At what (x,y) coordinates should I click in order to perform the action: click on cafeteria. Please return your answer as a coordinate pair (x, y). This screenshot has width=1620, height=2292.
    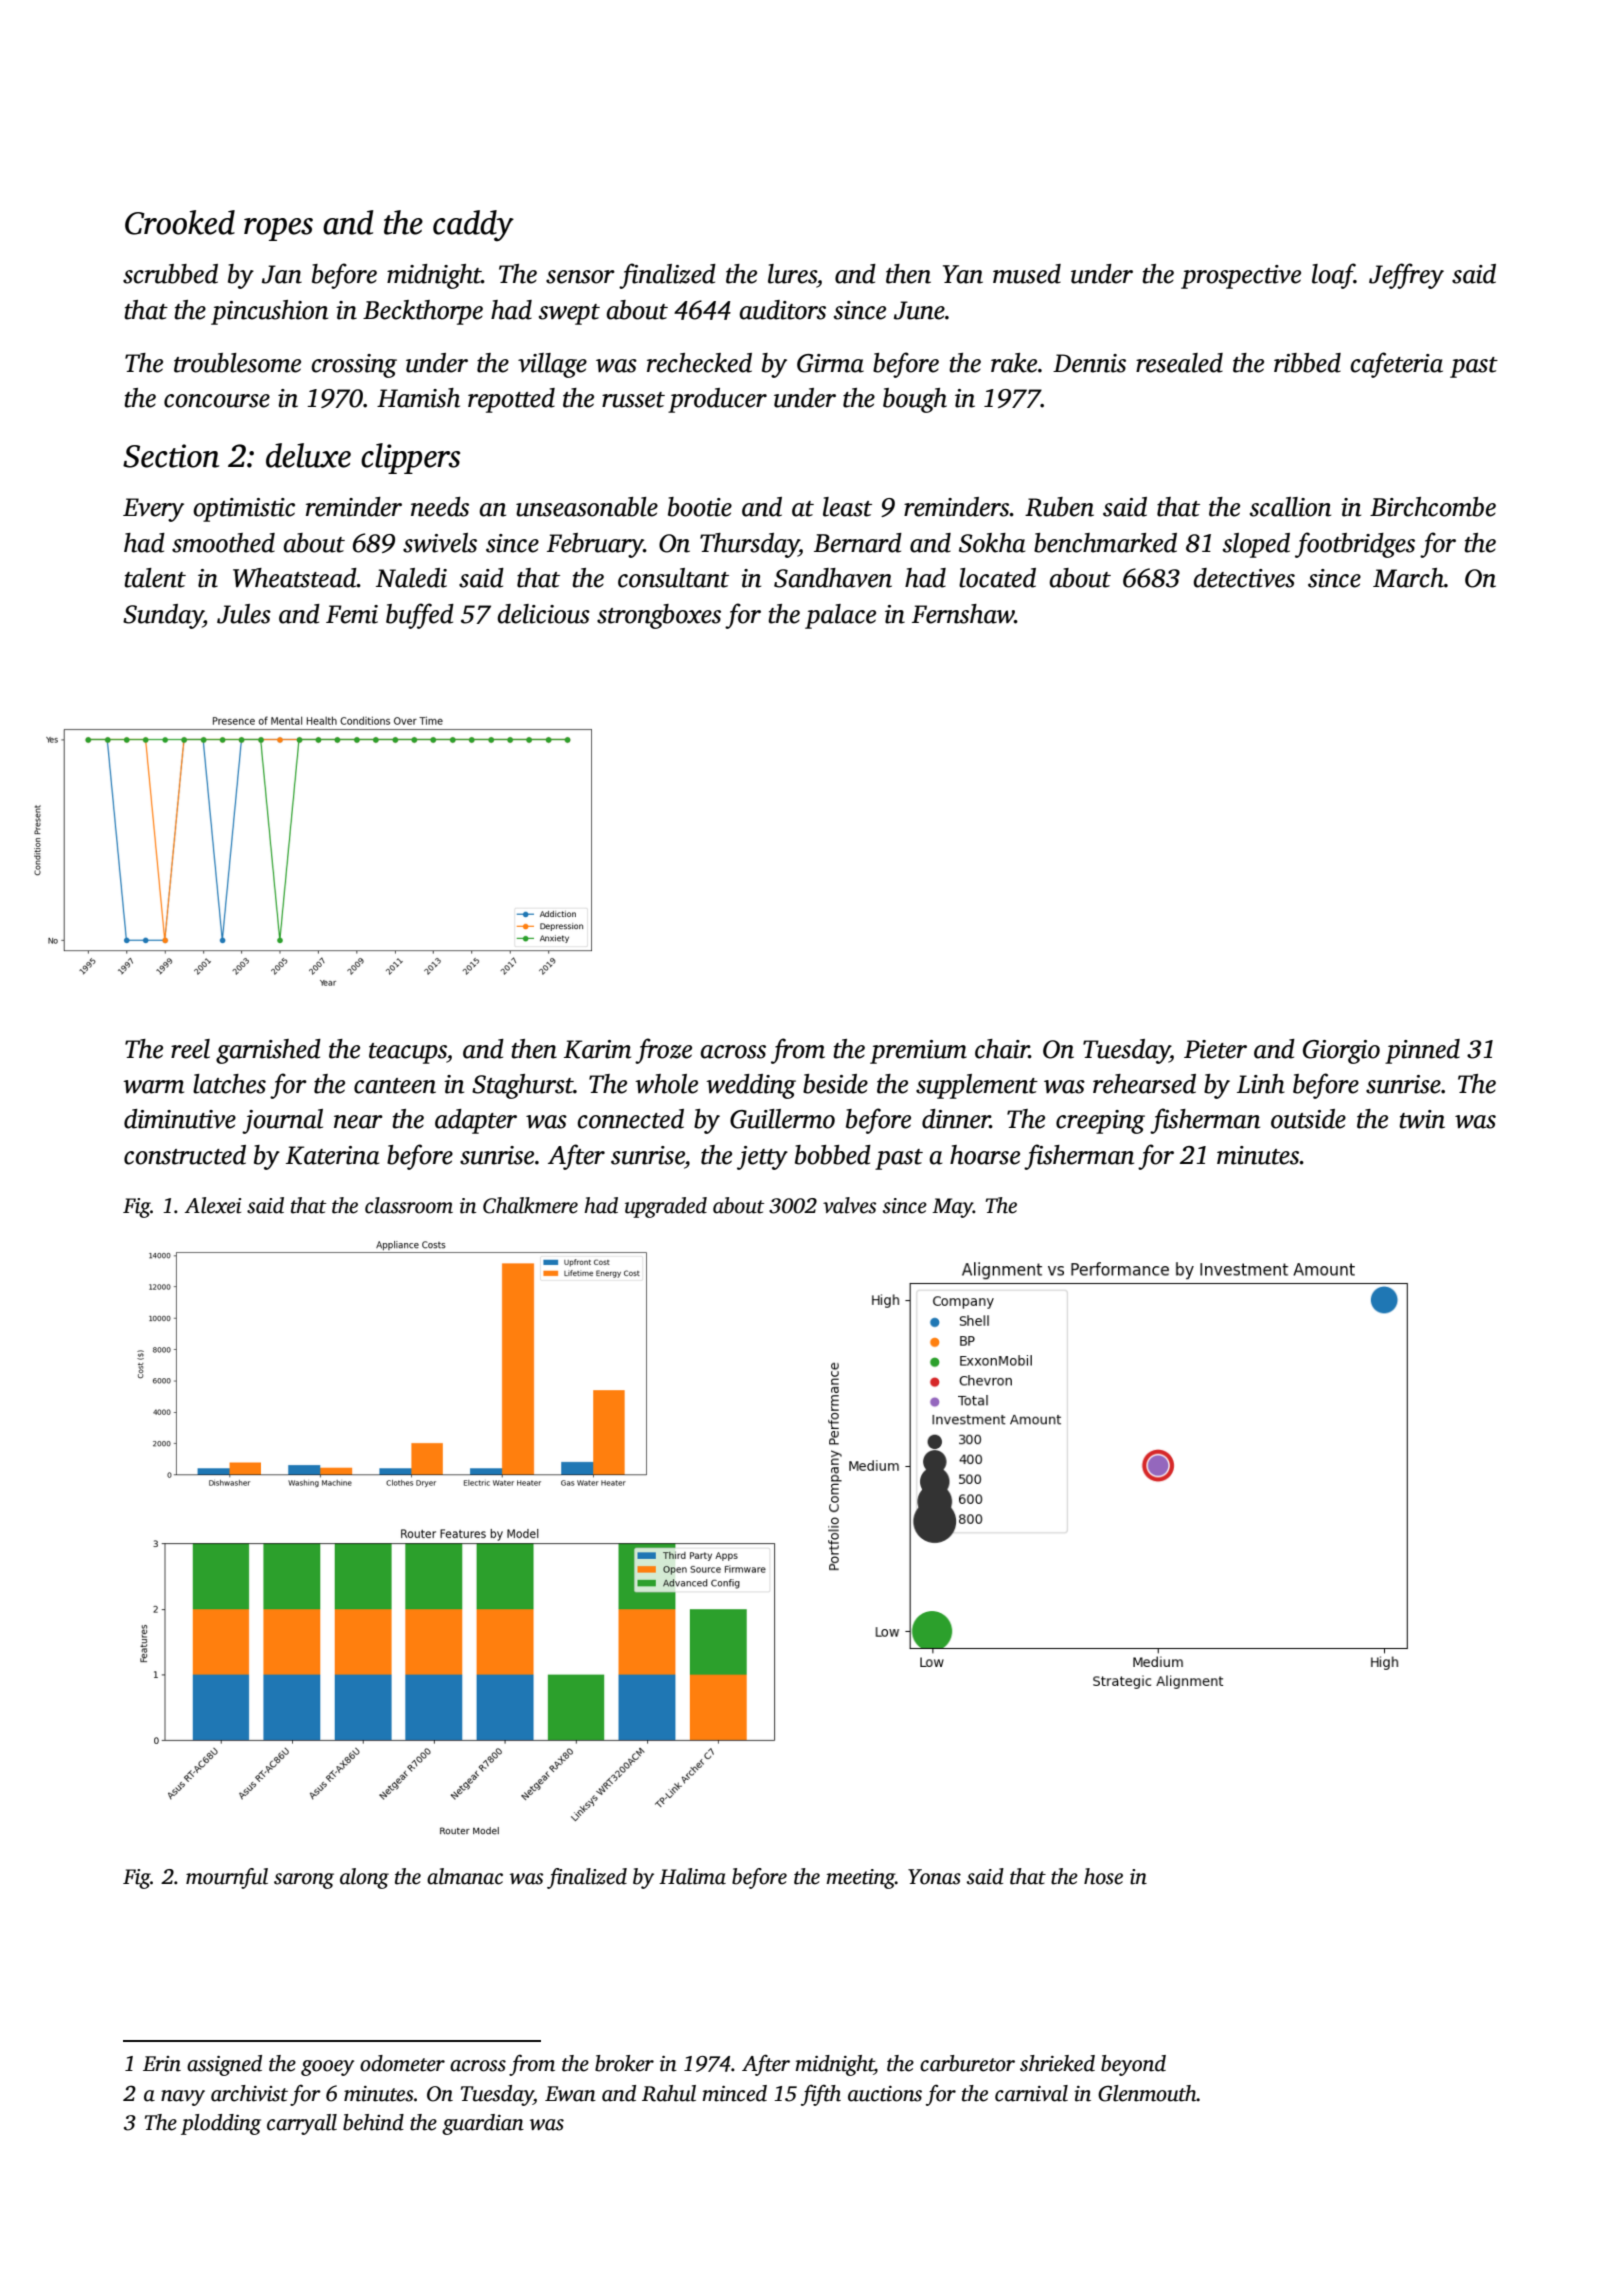
    Looking at the image, I should click on (1396, 365).
